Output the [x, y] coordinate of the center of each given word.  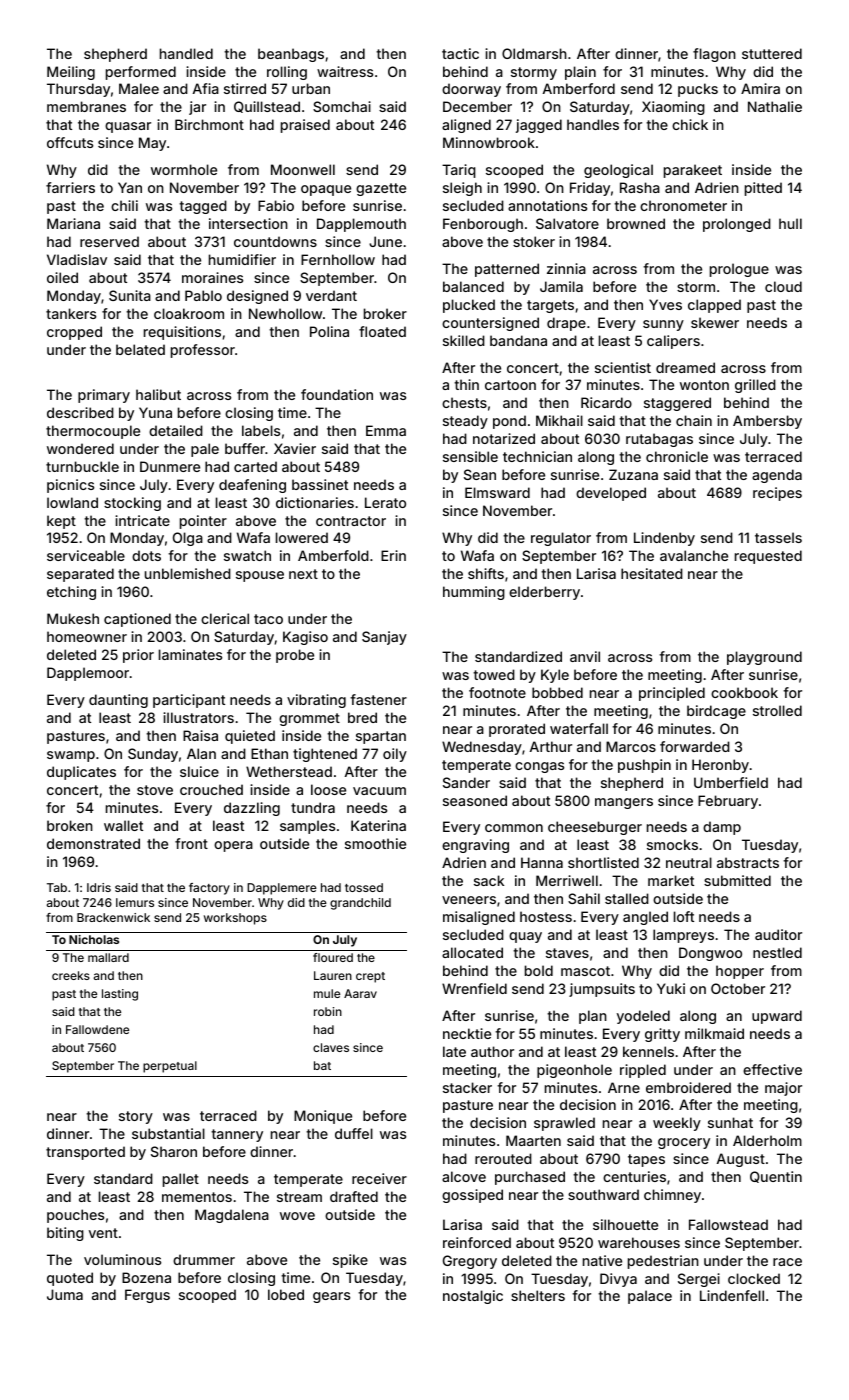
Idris [99, 887]
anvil [585, 656]
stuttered [772, 53]
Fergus [147, 1296]
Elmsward [497, 492]
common [514, 828]
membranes [86, 106]
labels [261, 430]
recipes [777, 494]
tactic [460, 53]
